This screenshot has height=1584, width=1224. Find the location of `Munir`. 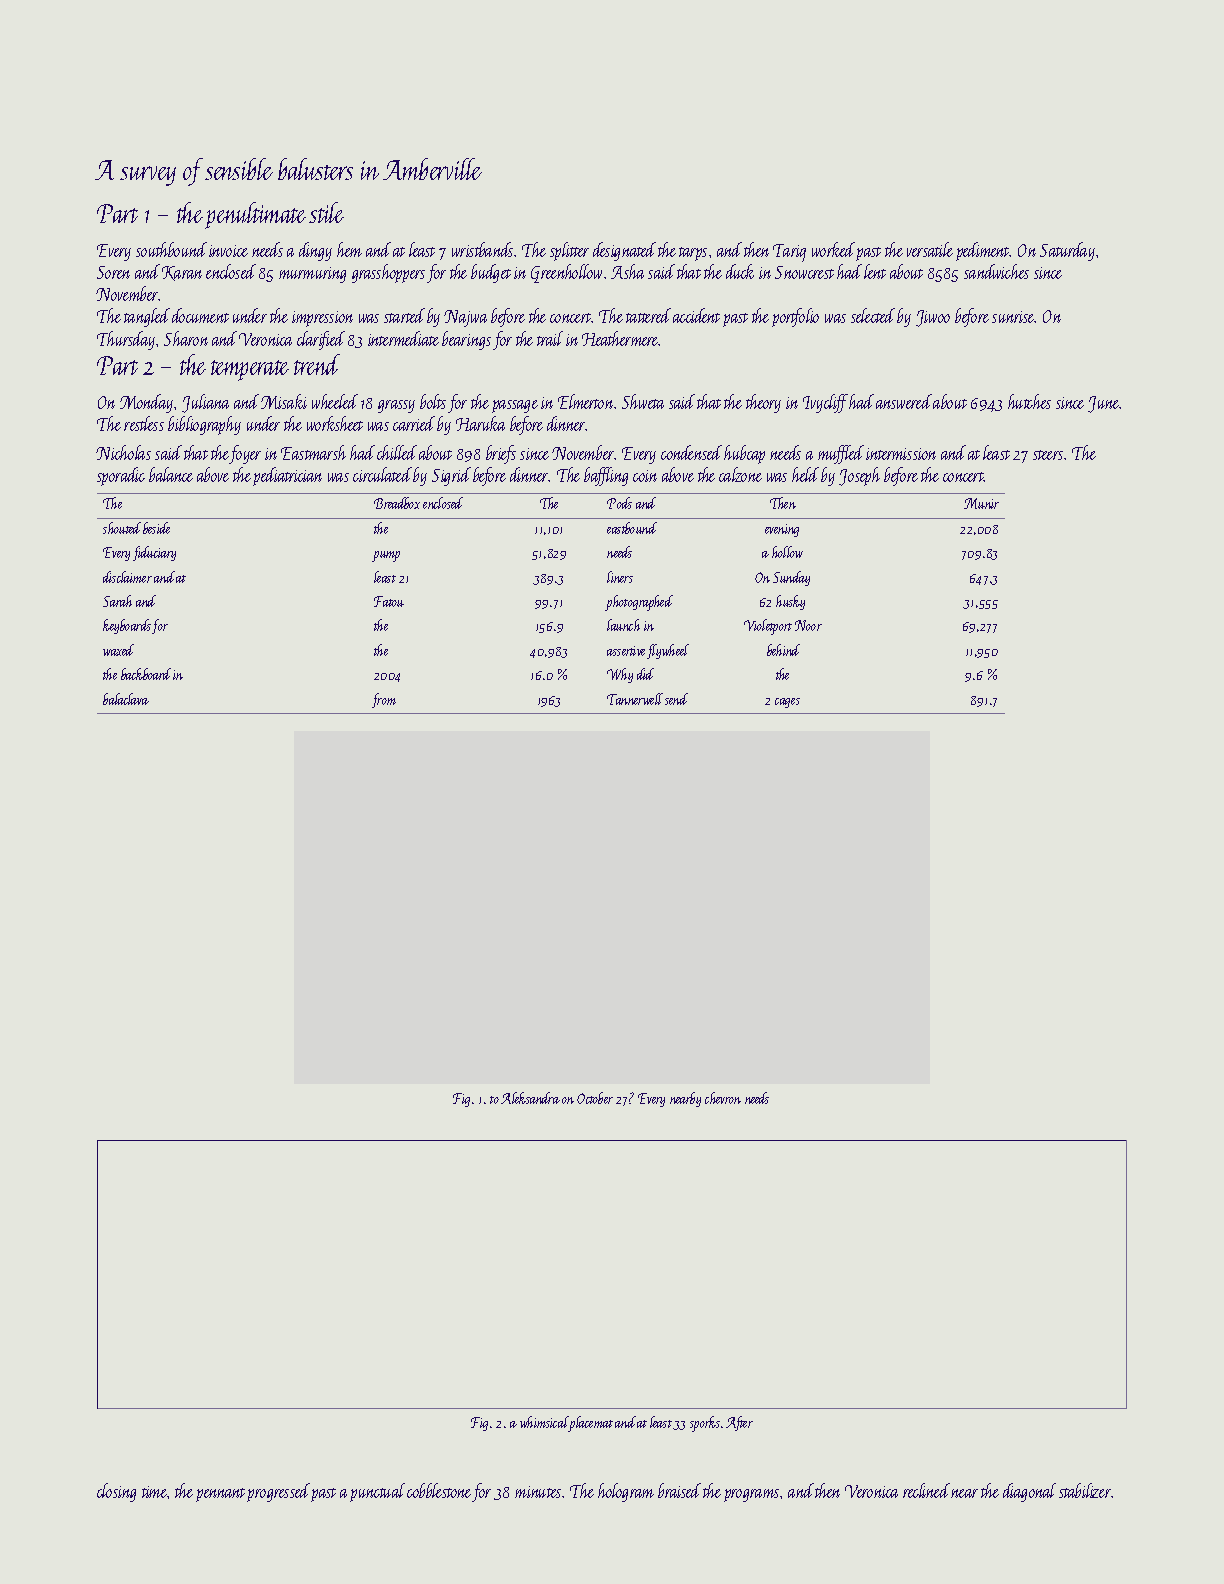

Munir is located at coordinates (981, 503).
